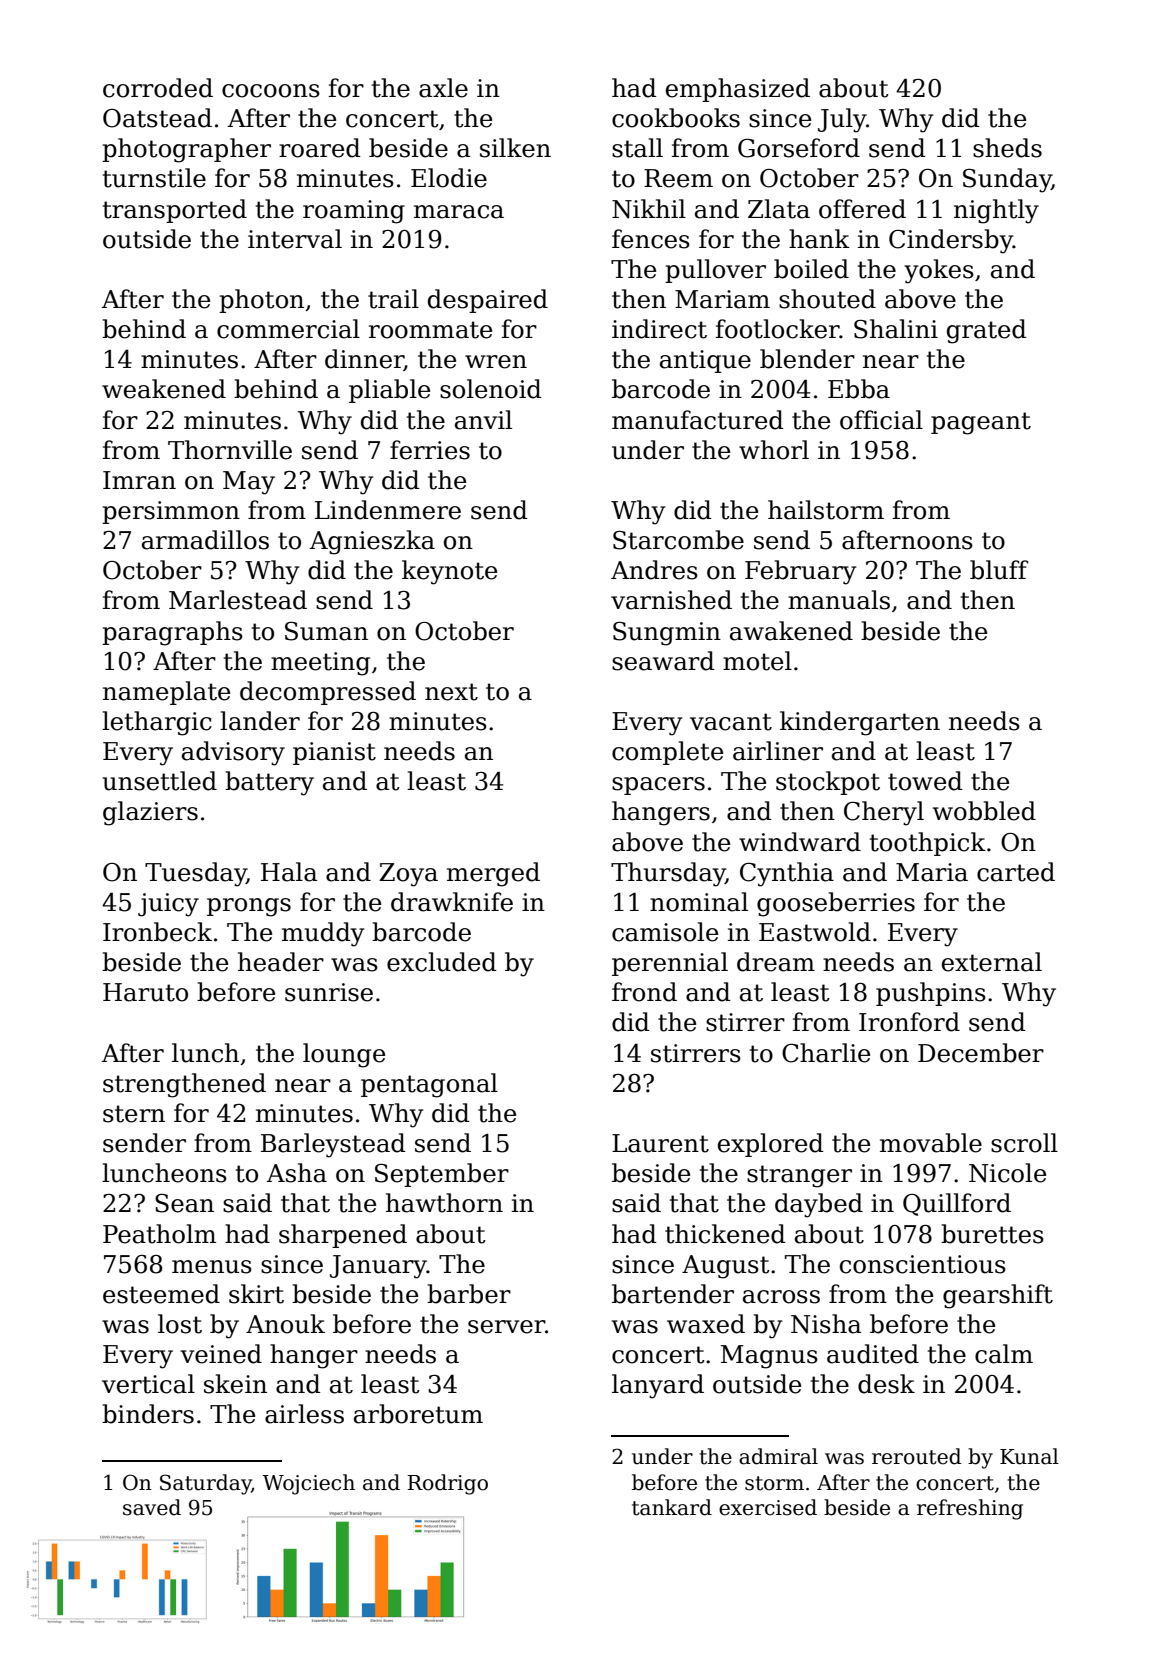 This page has width=1165, height=1654. I want to click on pullover, so click(715, 271).
